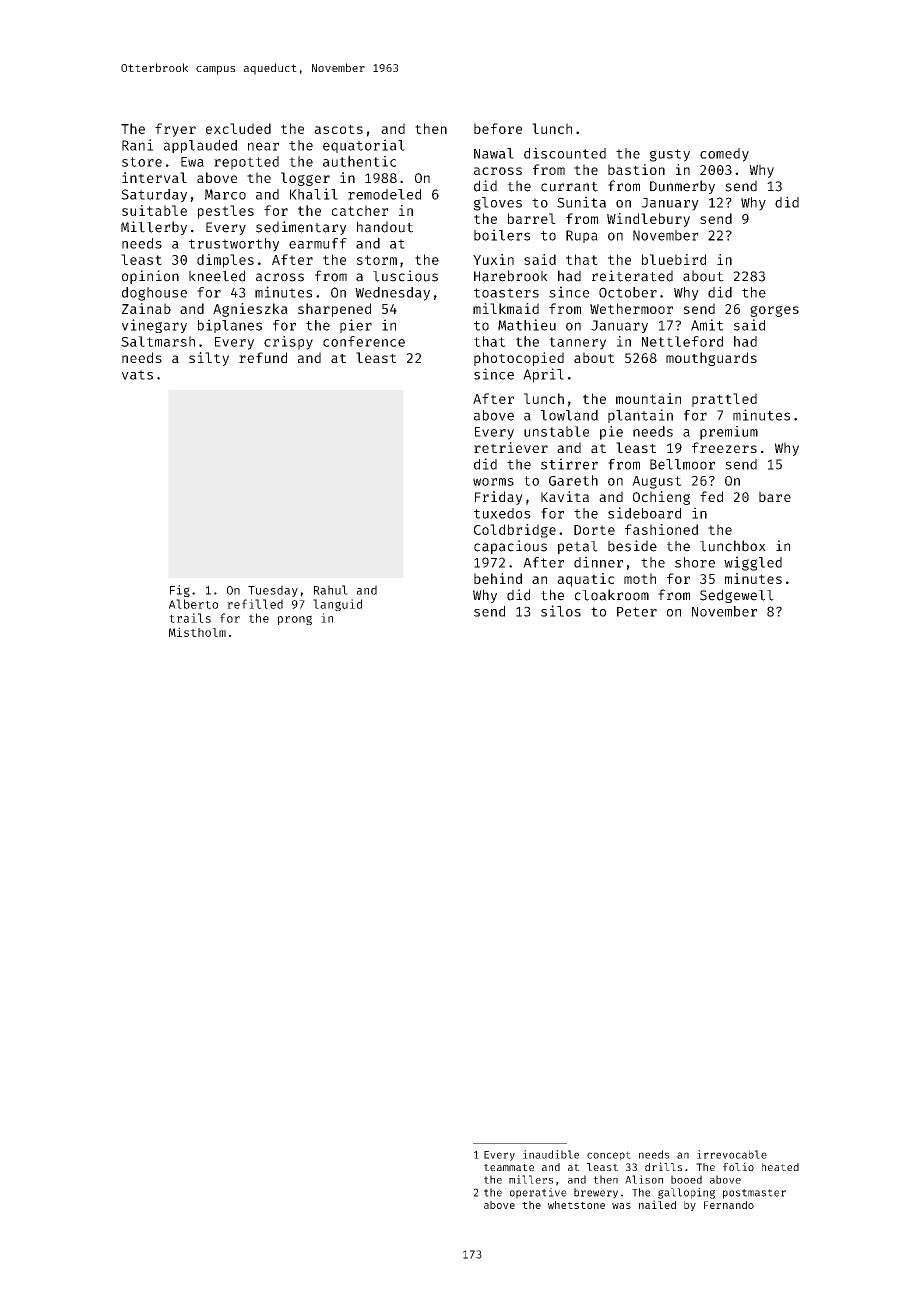  What do you see at coordinates (753, 563) in the screenshot?
I see `wiggled` at bounding box center [753, 563].
